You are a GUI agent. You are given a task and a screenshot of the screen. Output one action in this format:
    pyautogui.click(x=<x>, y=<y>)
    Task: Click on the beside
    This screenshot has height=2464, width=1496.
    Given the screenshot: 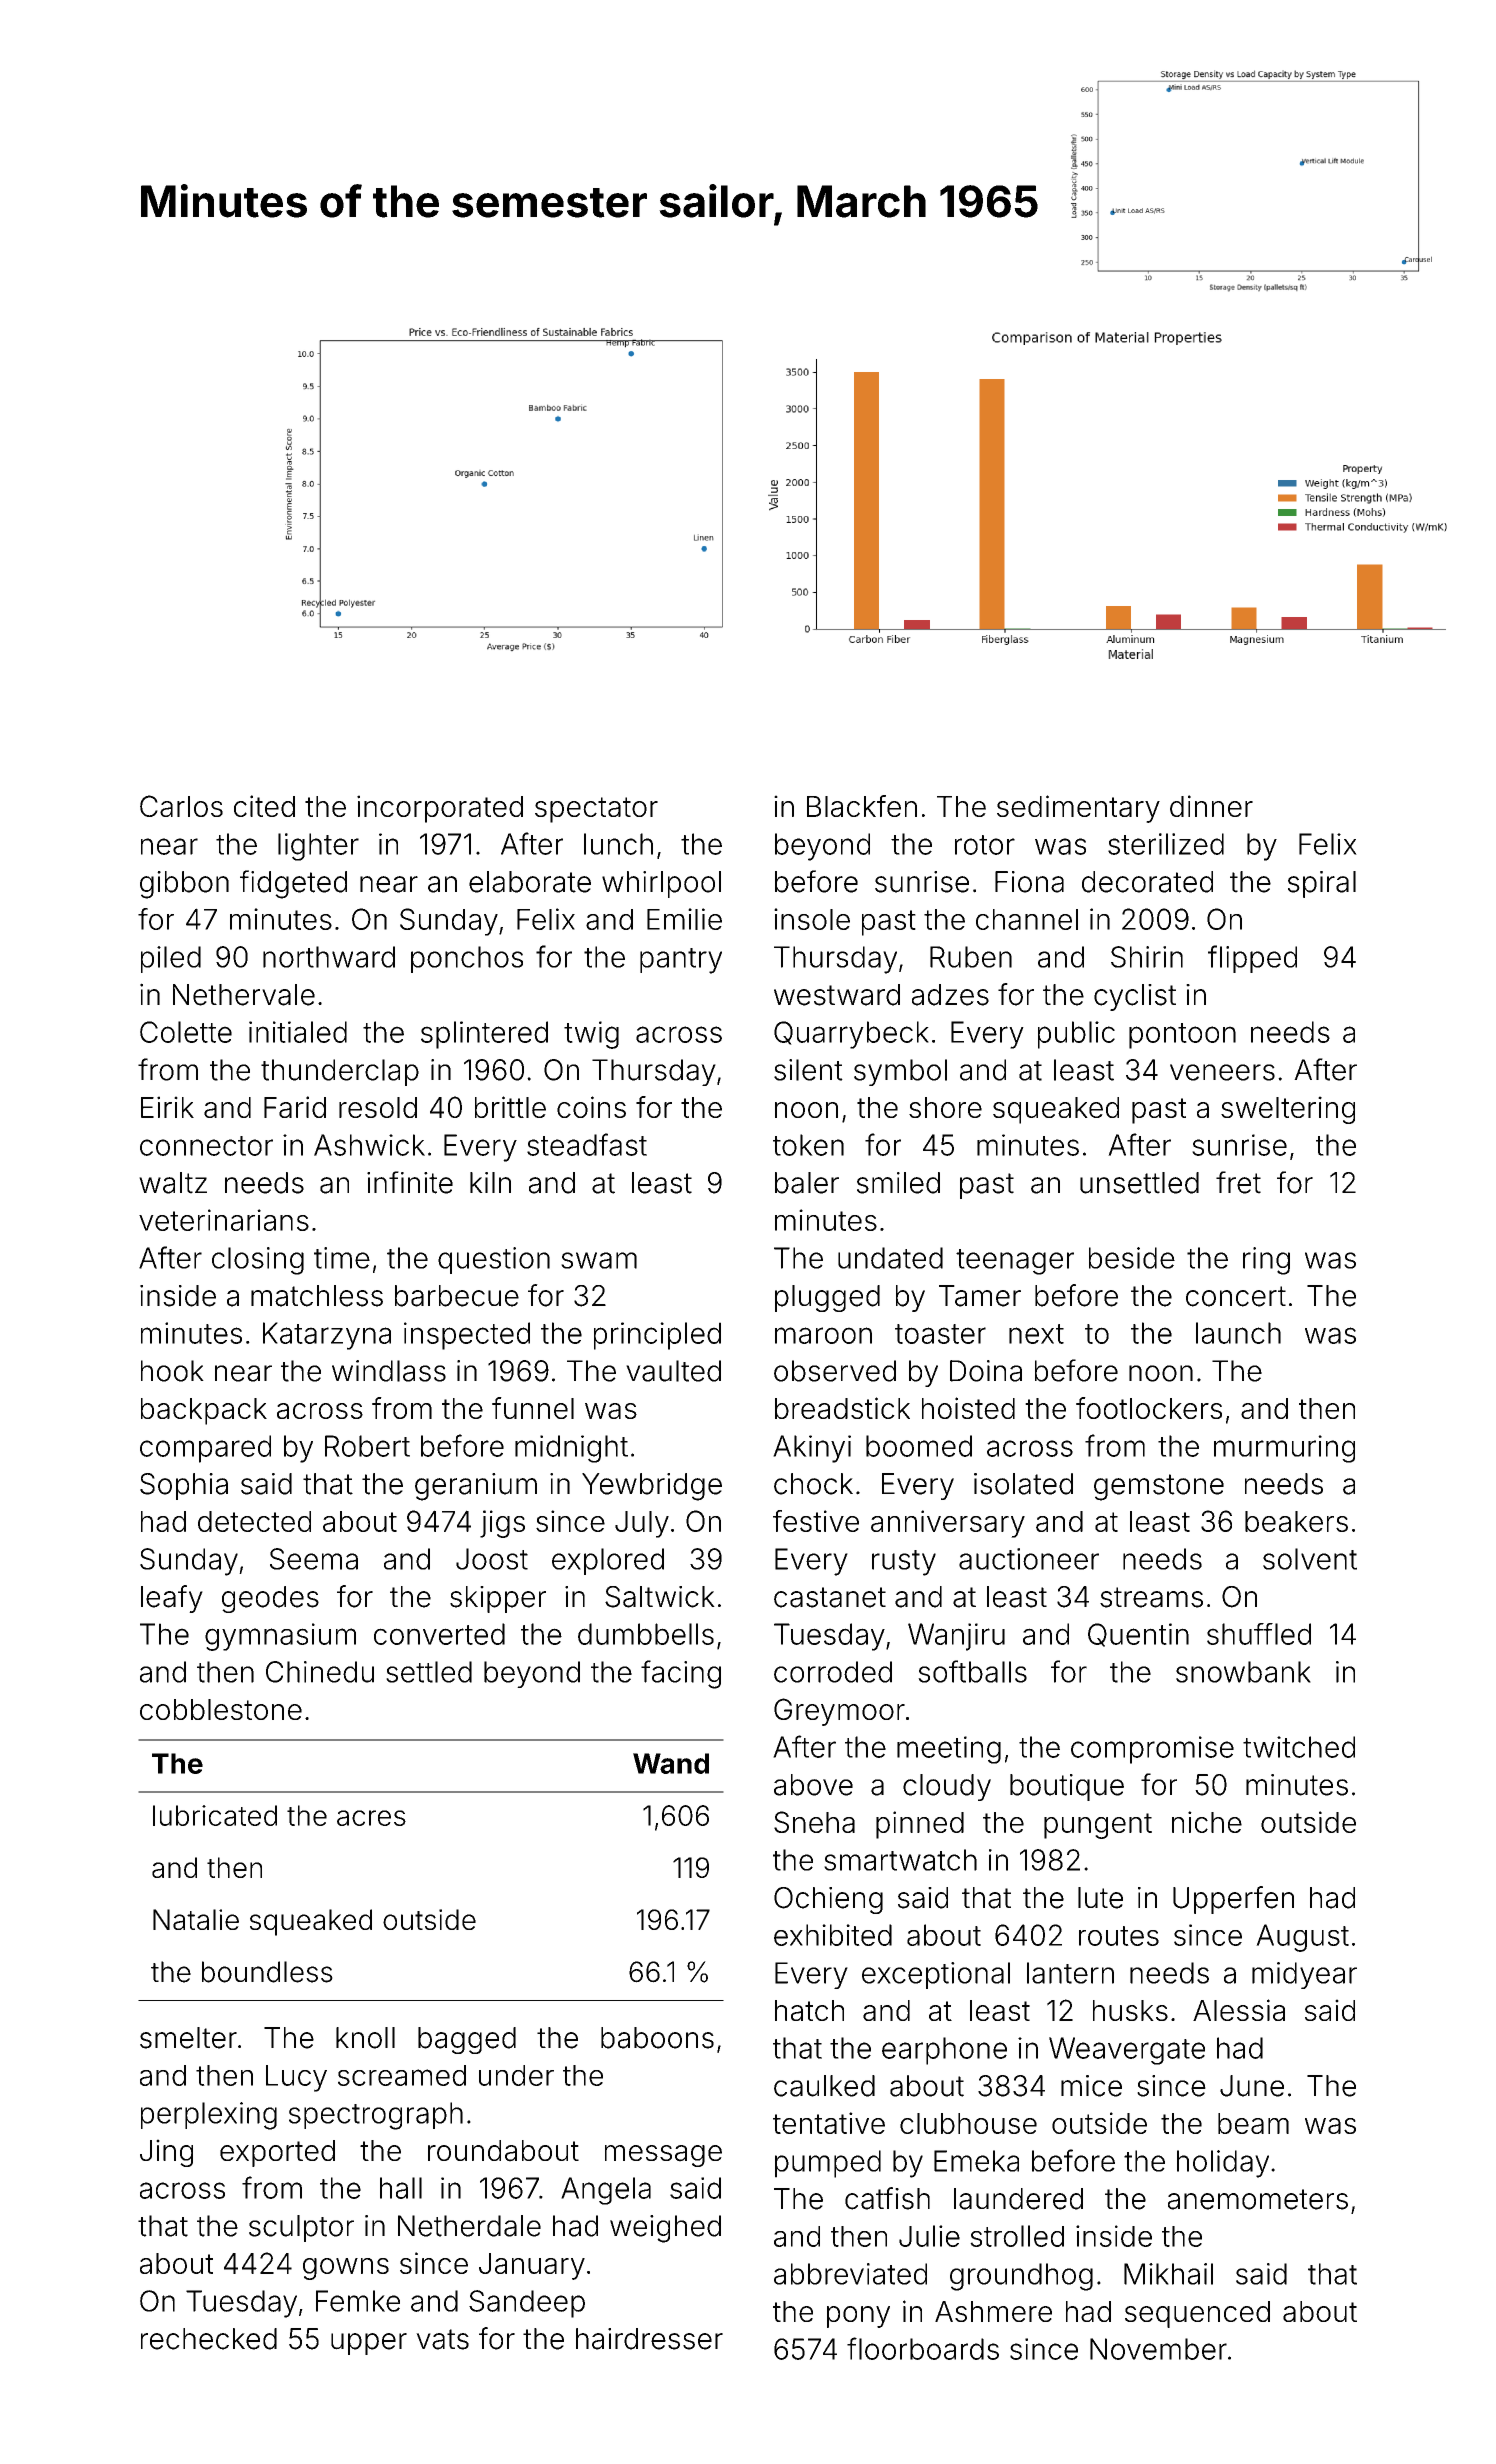 What is the action you would take?
    pyautogui.click(x=1132, y=1258)
